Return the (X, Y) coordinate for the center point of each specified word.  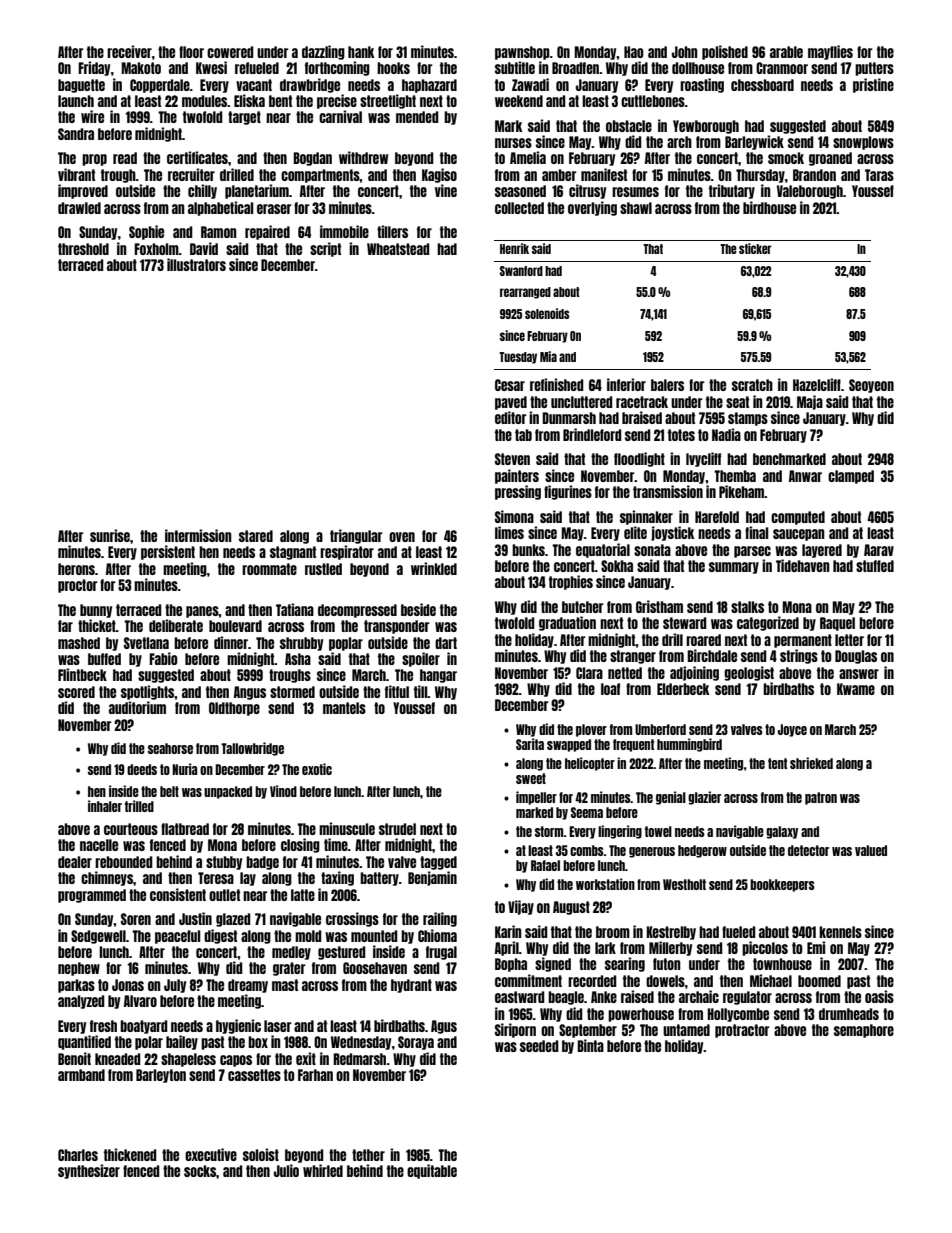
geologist (749, 673)
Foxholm (156, 249)
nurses (513, 143)
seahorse (170, 748)
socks (200, 1171)
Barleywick (754, 142)
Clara (589, 673)
